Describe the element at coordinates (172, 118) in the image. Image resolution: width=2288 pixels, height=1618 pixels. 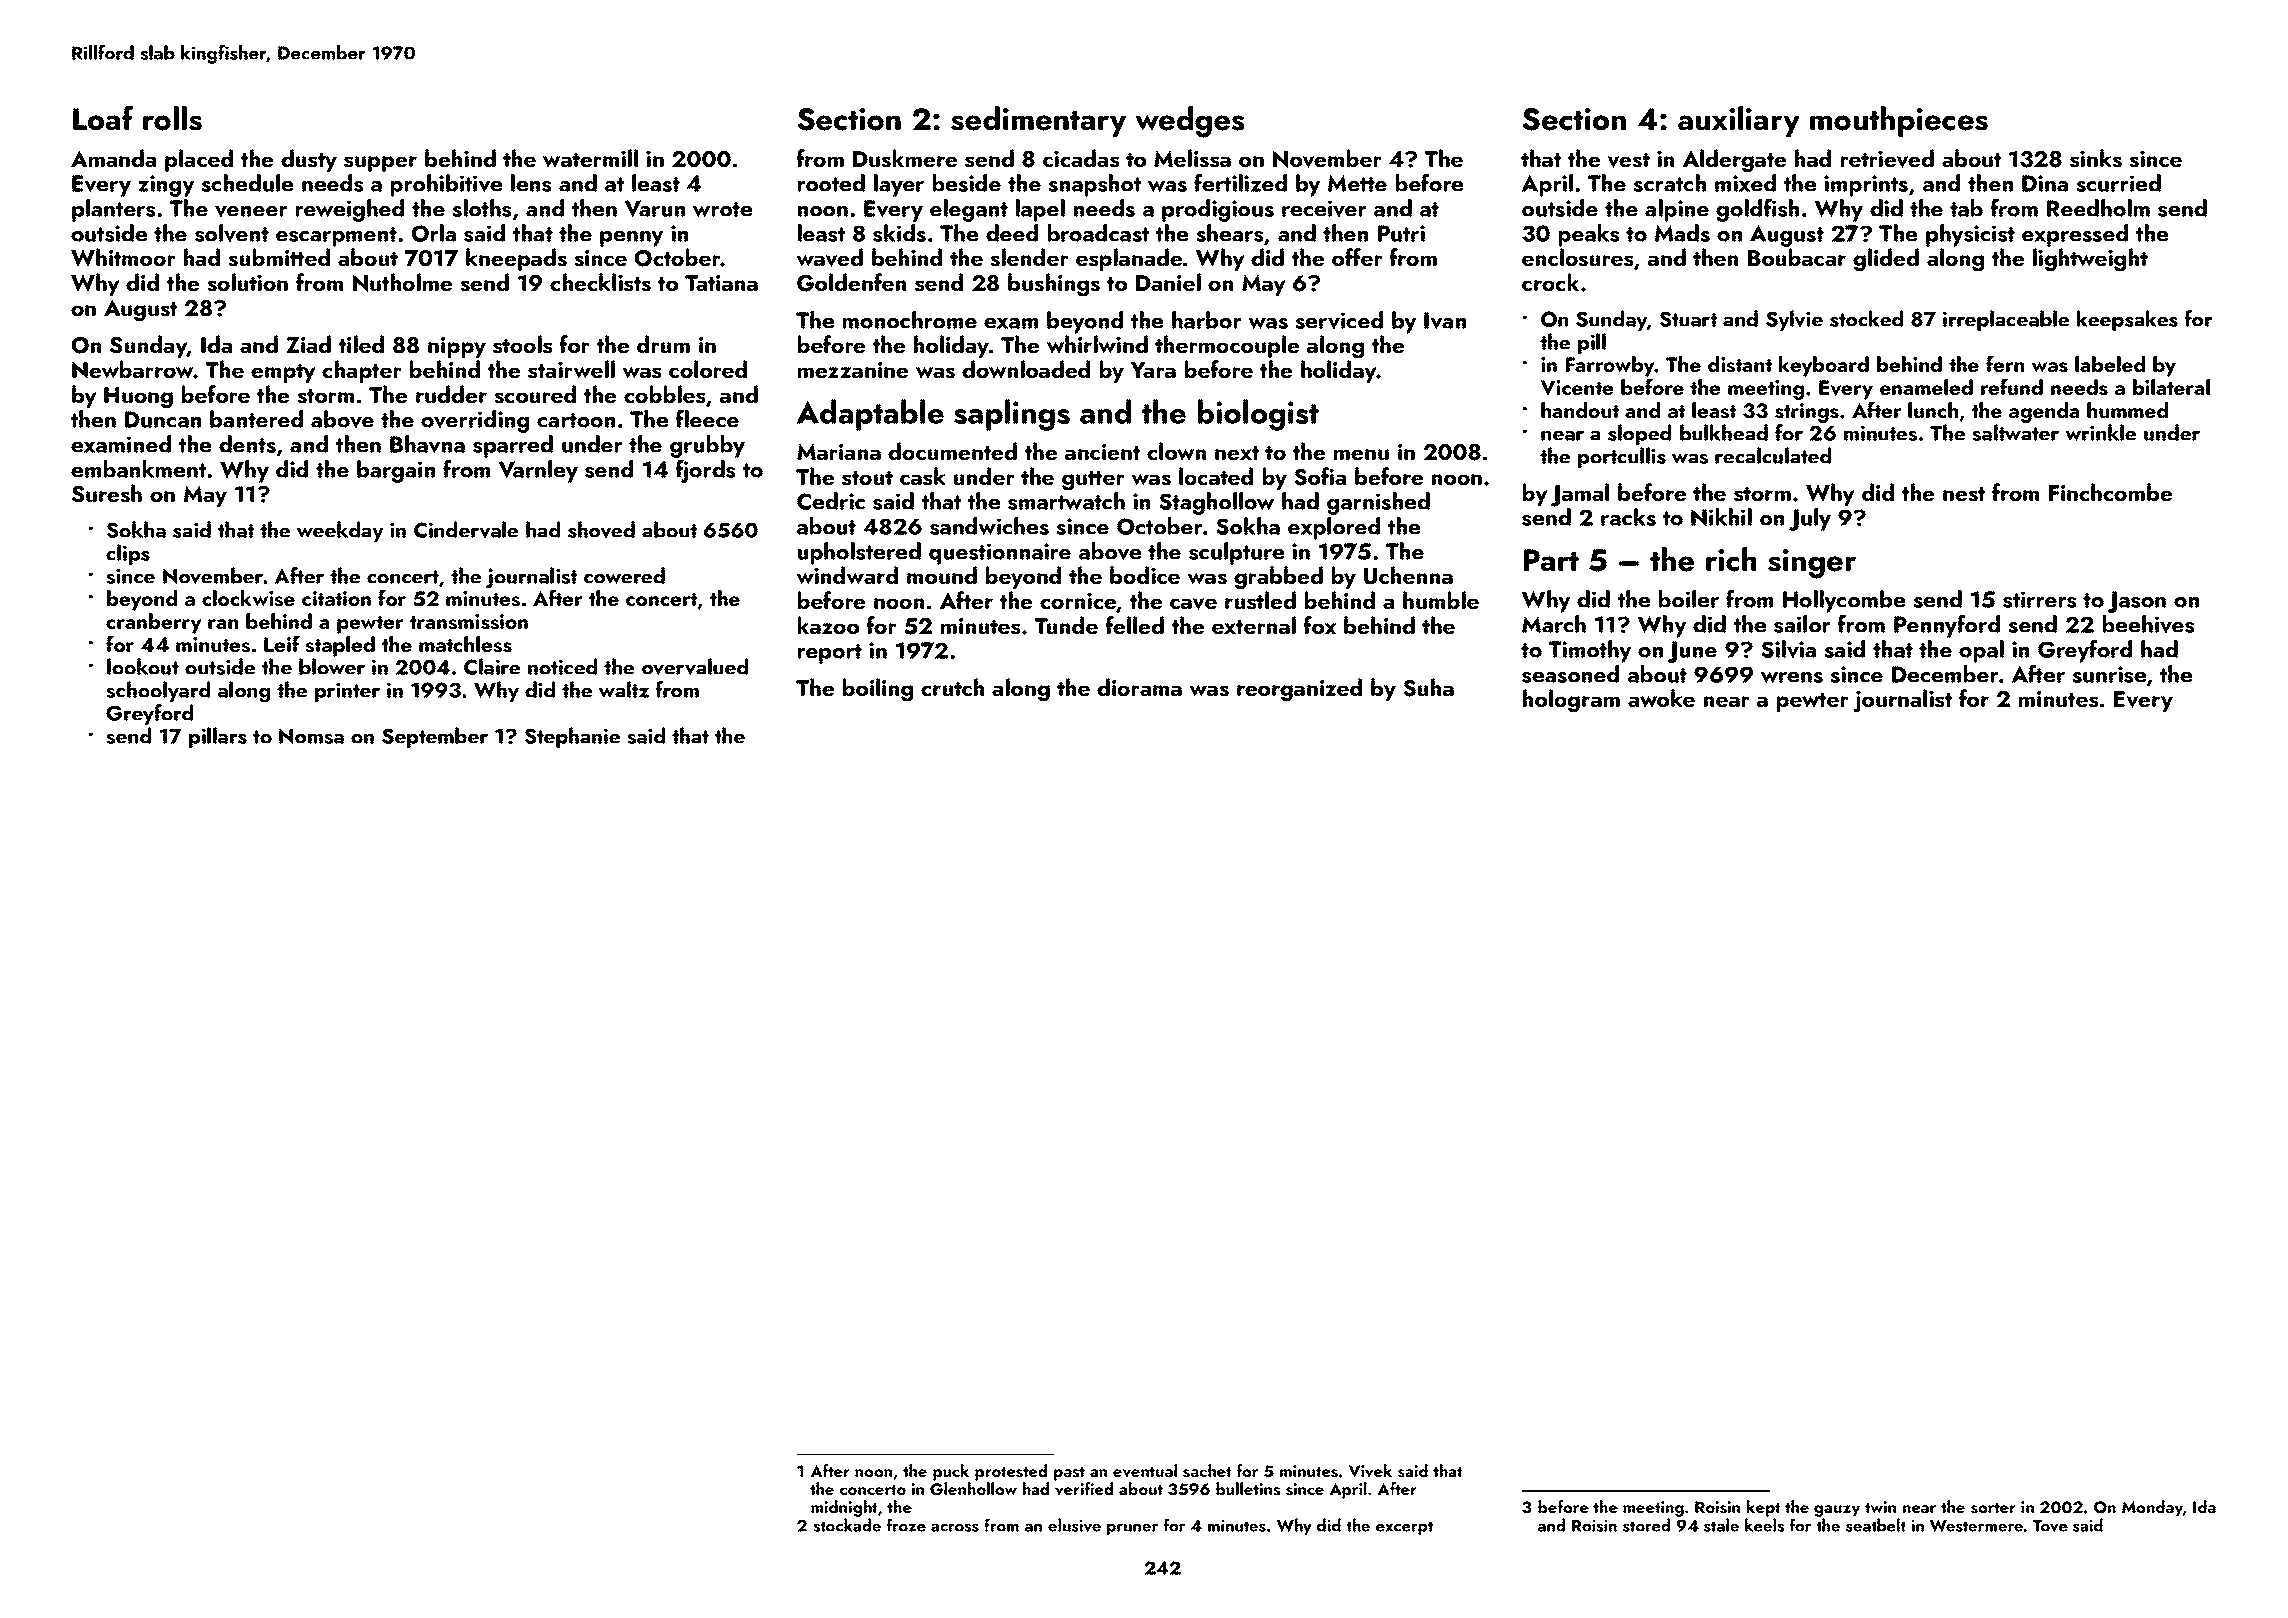
I see `rolls` at that location.
